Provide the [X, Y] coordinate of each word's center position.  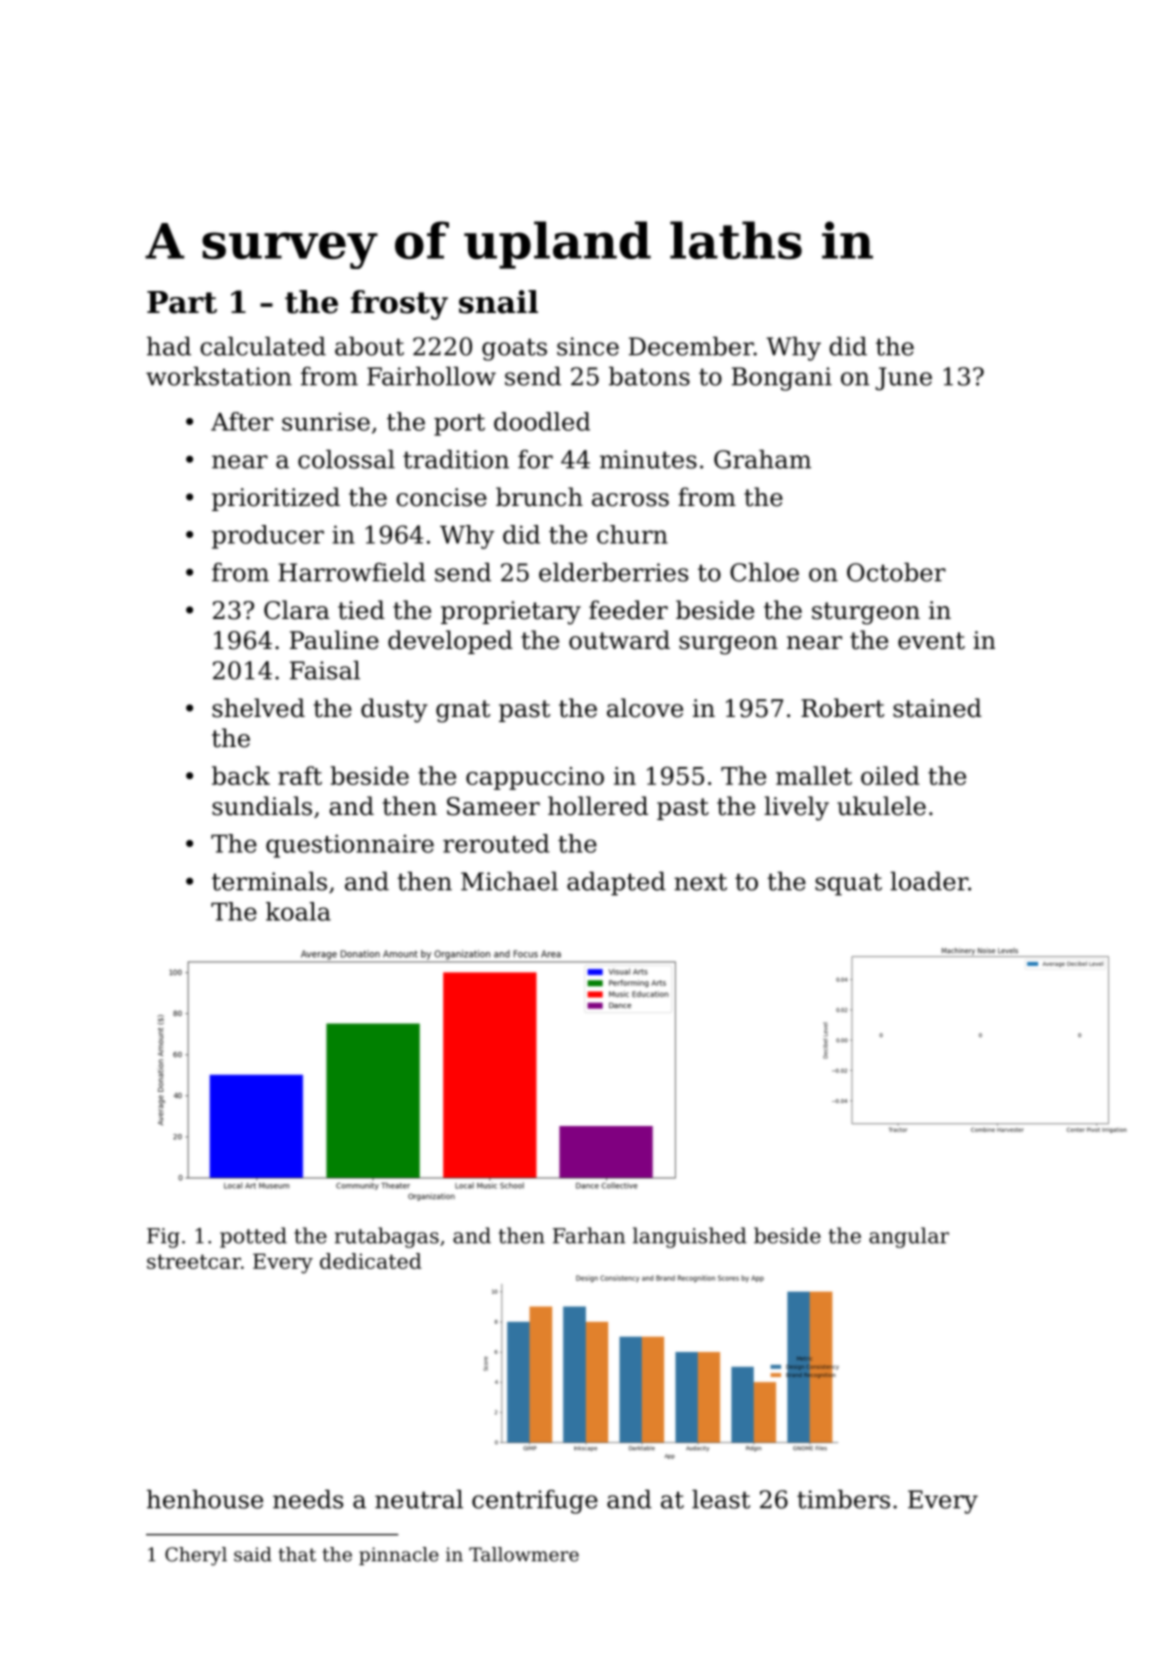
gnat [463, 711]
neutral [419, 1499]
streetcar [194, 1261]
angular [909, 1237]
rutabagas [387, 1237]
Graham [762, 459]
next [700, 882]
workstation [219, 376]
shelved [258, 708]
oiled [890, 775]
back [241, 775]
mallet [814, 775]
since [588, 346]
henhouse [205, 1499]
